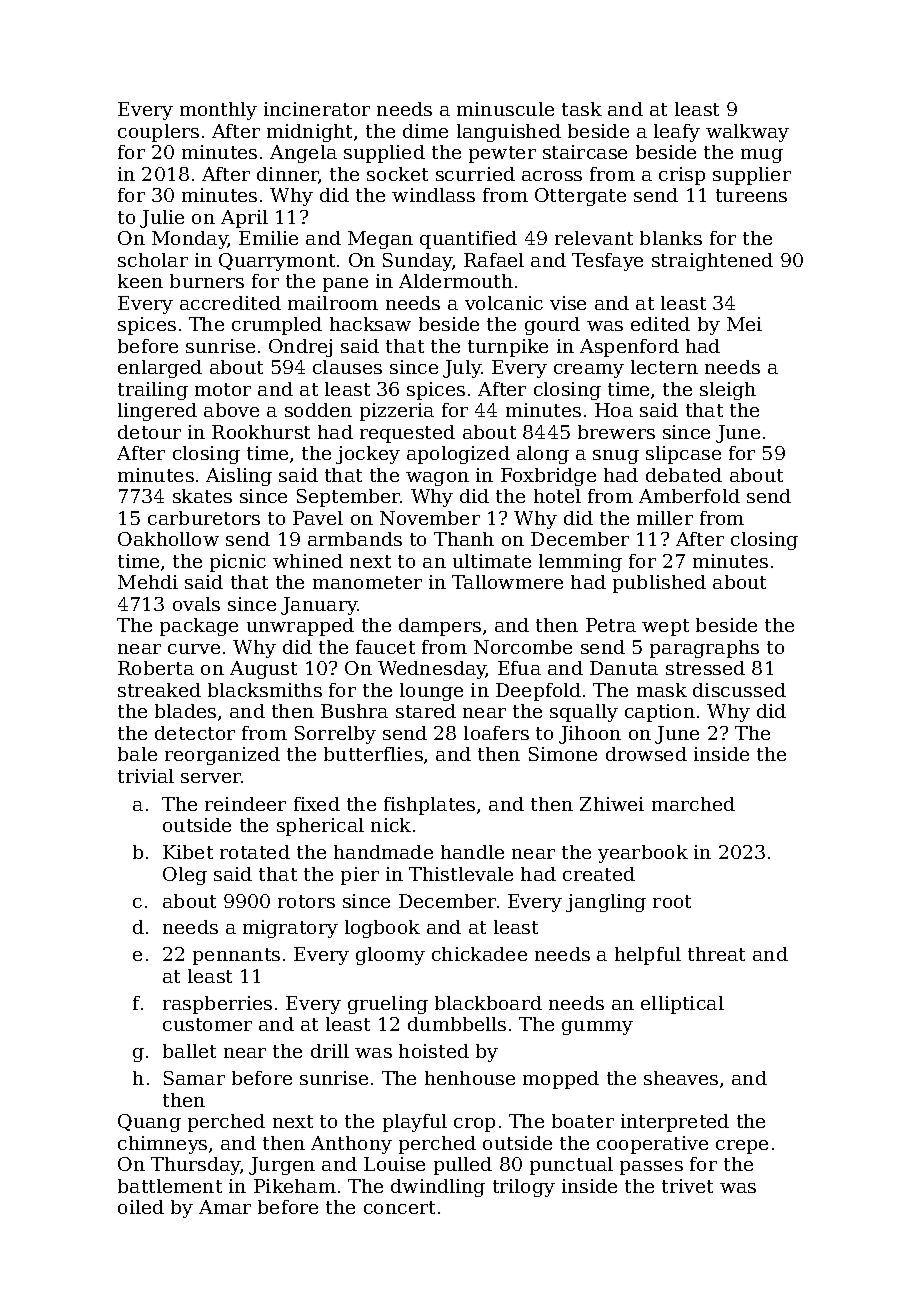  What do you see at coordinates (664, 367) in the page?
I see `lectern` at bounding box center [664, 367].
